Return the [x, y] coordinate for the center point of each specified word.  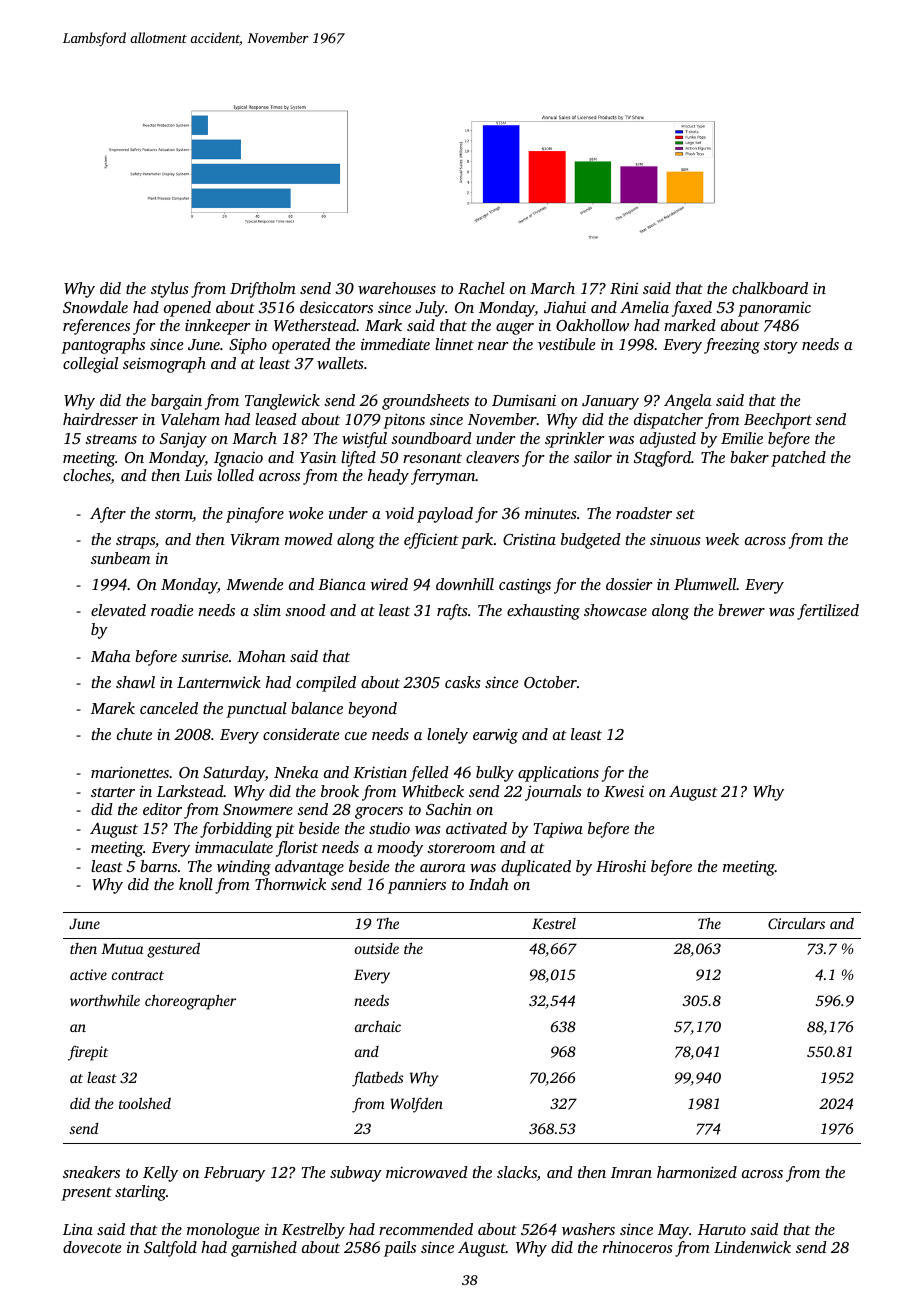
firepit [88, 1053]
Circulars [796, 923]
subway [356, 1174]
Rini [624, 288]
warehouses [397, 288]
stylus [169, 290]
